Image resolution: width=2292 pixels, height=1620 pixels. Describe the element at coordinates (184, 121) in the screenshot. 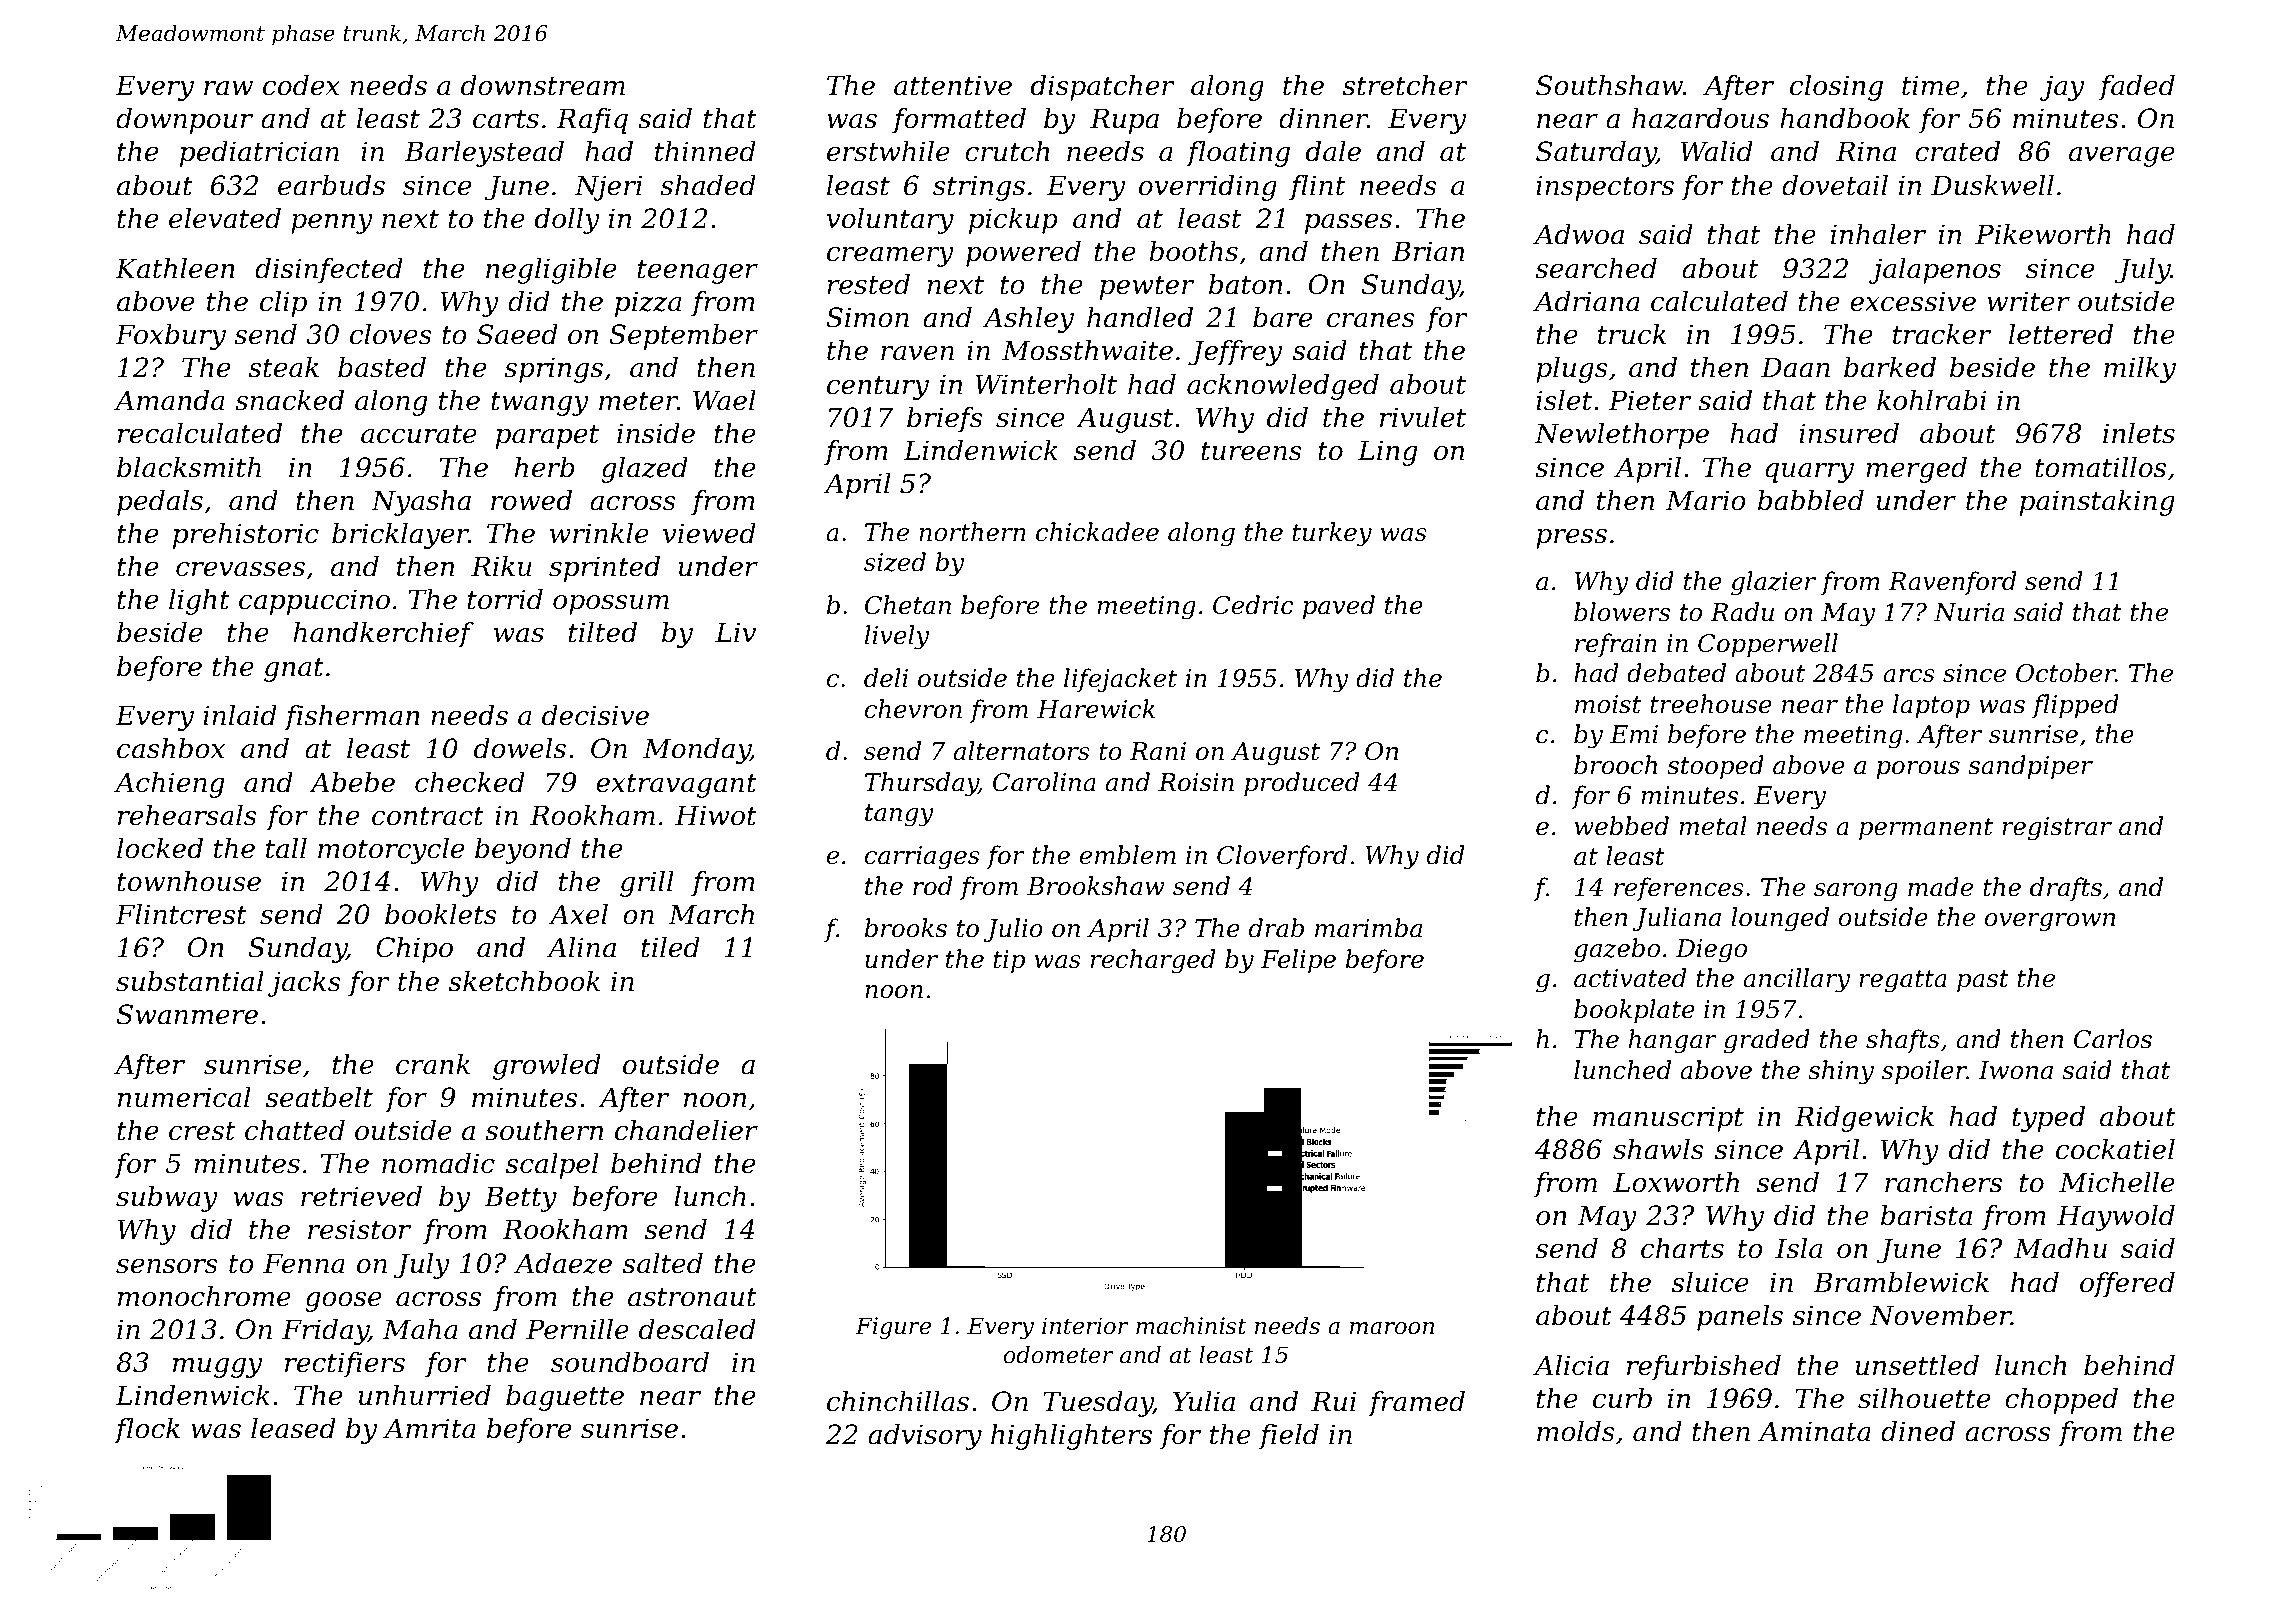

I see `downpour` at that location.
